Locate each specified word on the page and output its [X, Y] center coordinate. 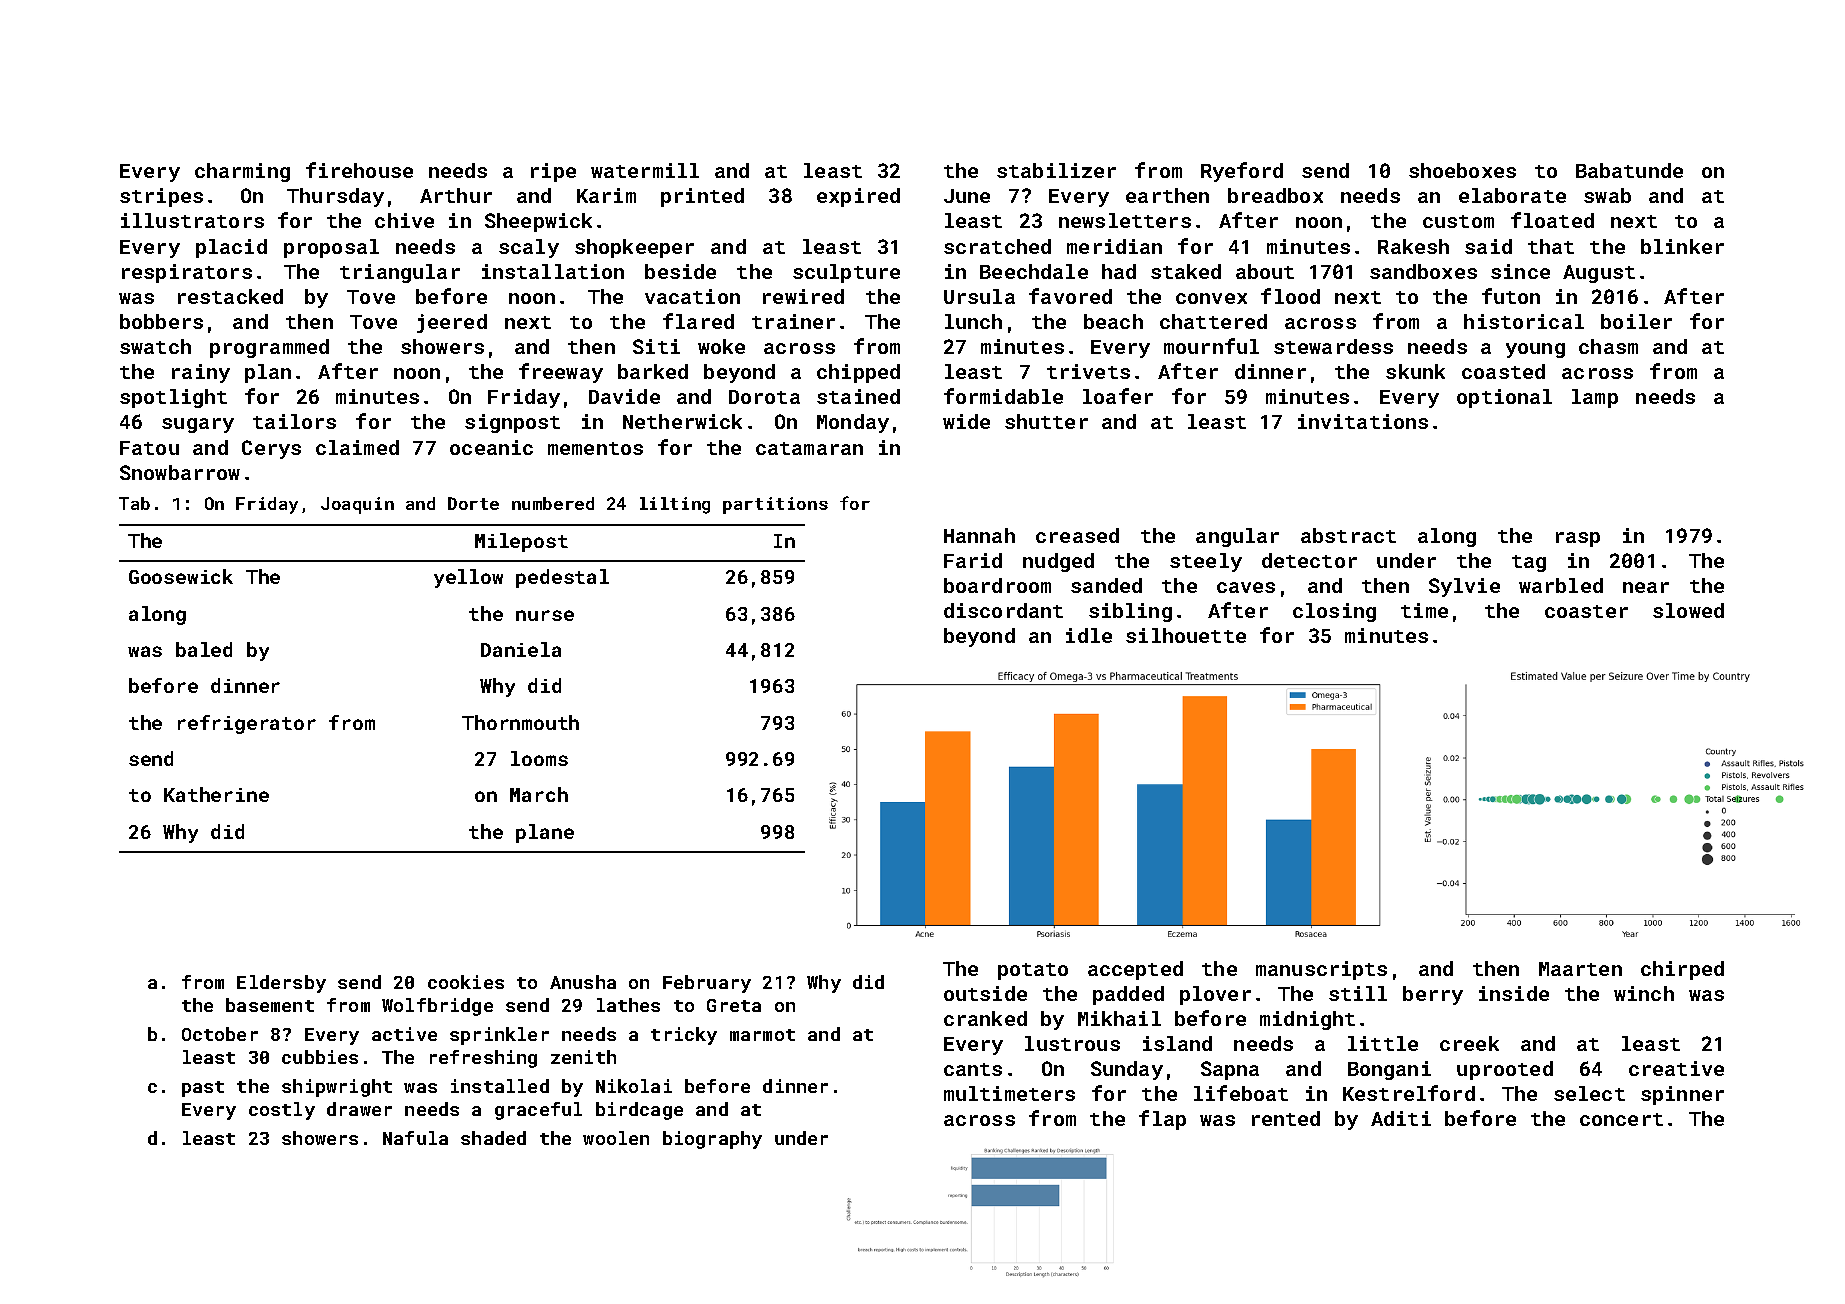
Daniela [521, 649]
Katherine [216, 794]
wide [966, 421]
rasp [1578, 539]
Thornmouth [520, 722]
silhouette [1186, 635]
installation [553, 271]
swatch [155, 346]
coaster [1586, 611]
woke [721, 346]
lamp [1595, 398]
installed [500, 1086]
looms [539, 758]
